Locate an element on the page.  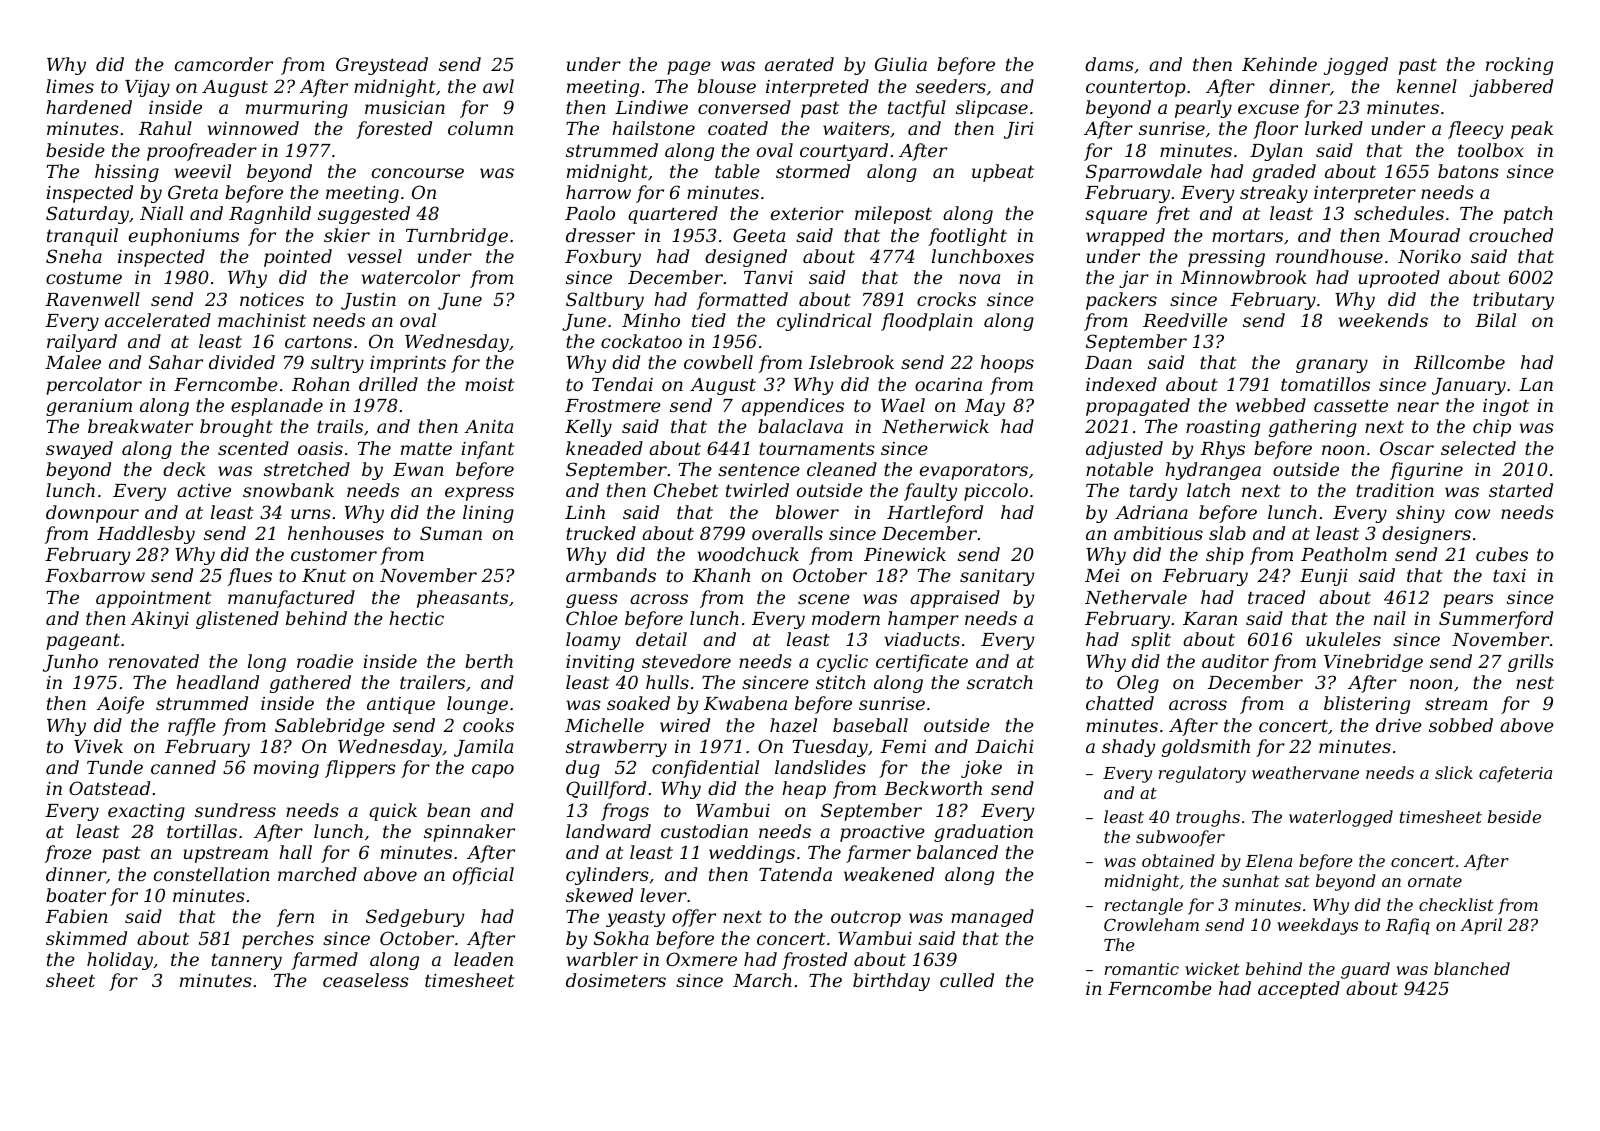
tortillas is located at coordinates (202, 831).
